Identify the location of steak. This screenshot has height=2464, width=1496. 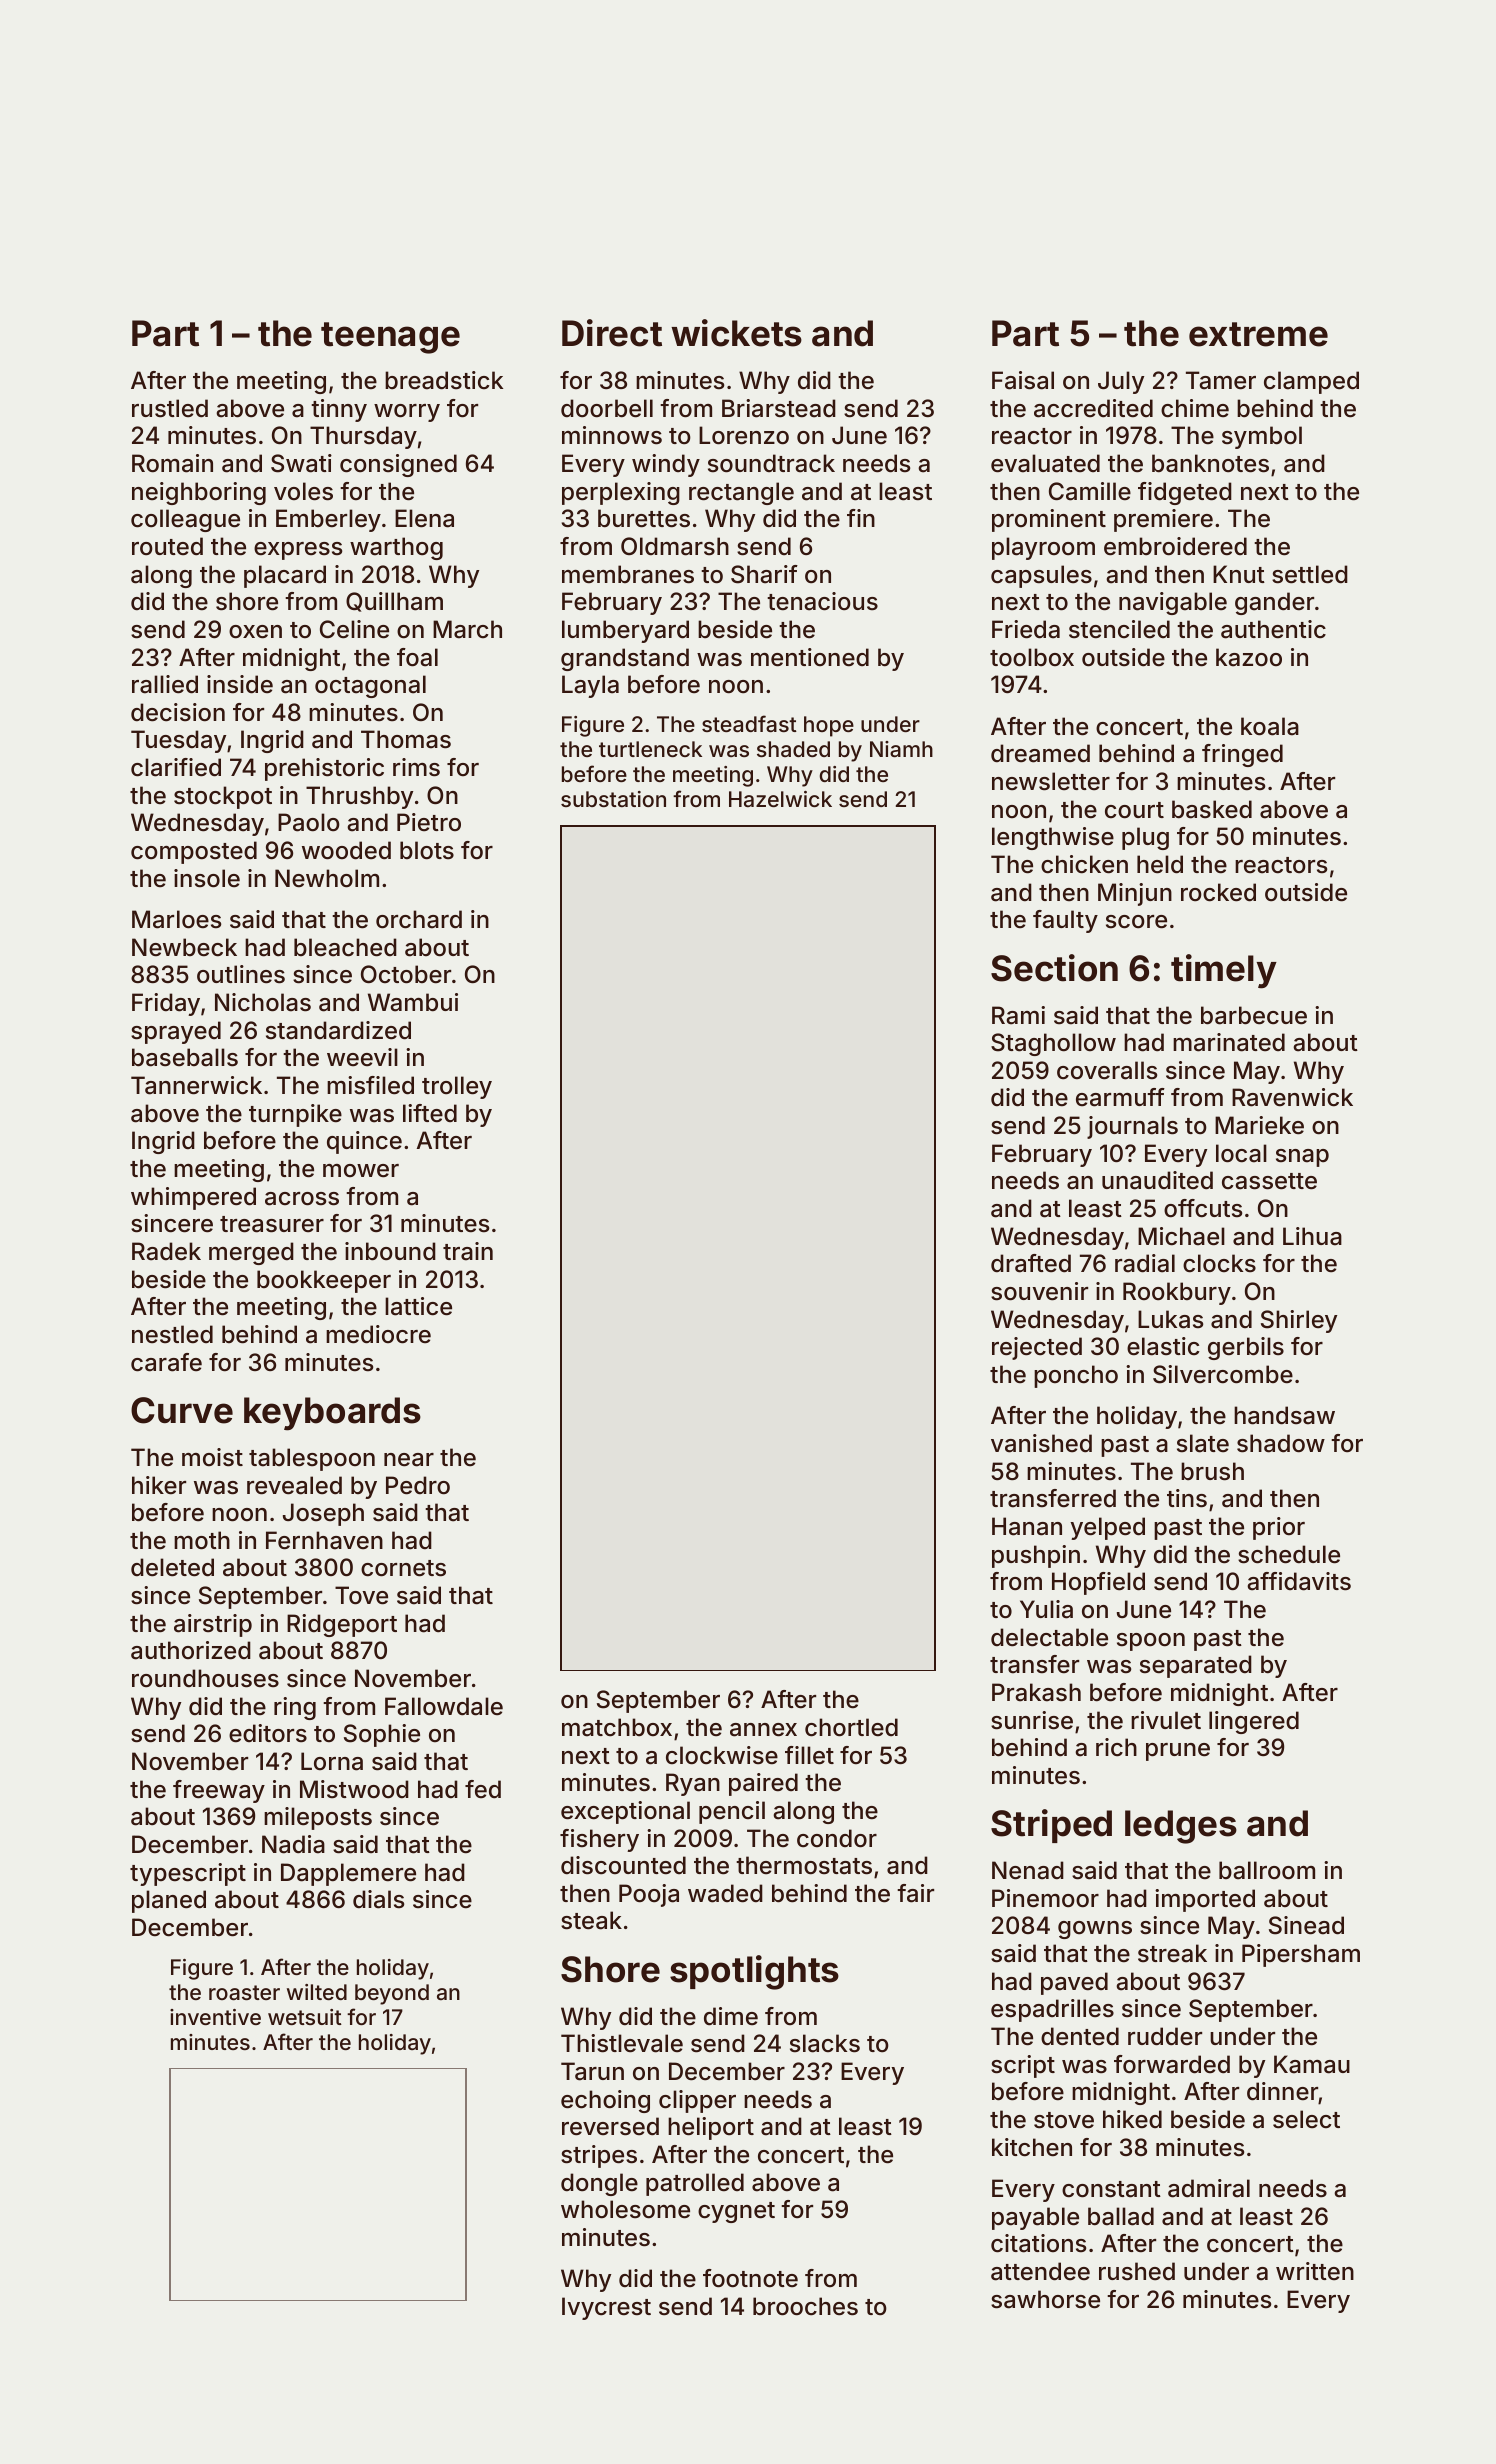
(591, 1920).
